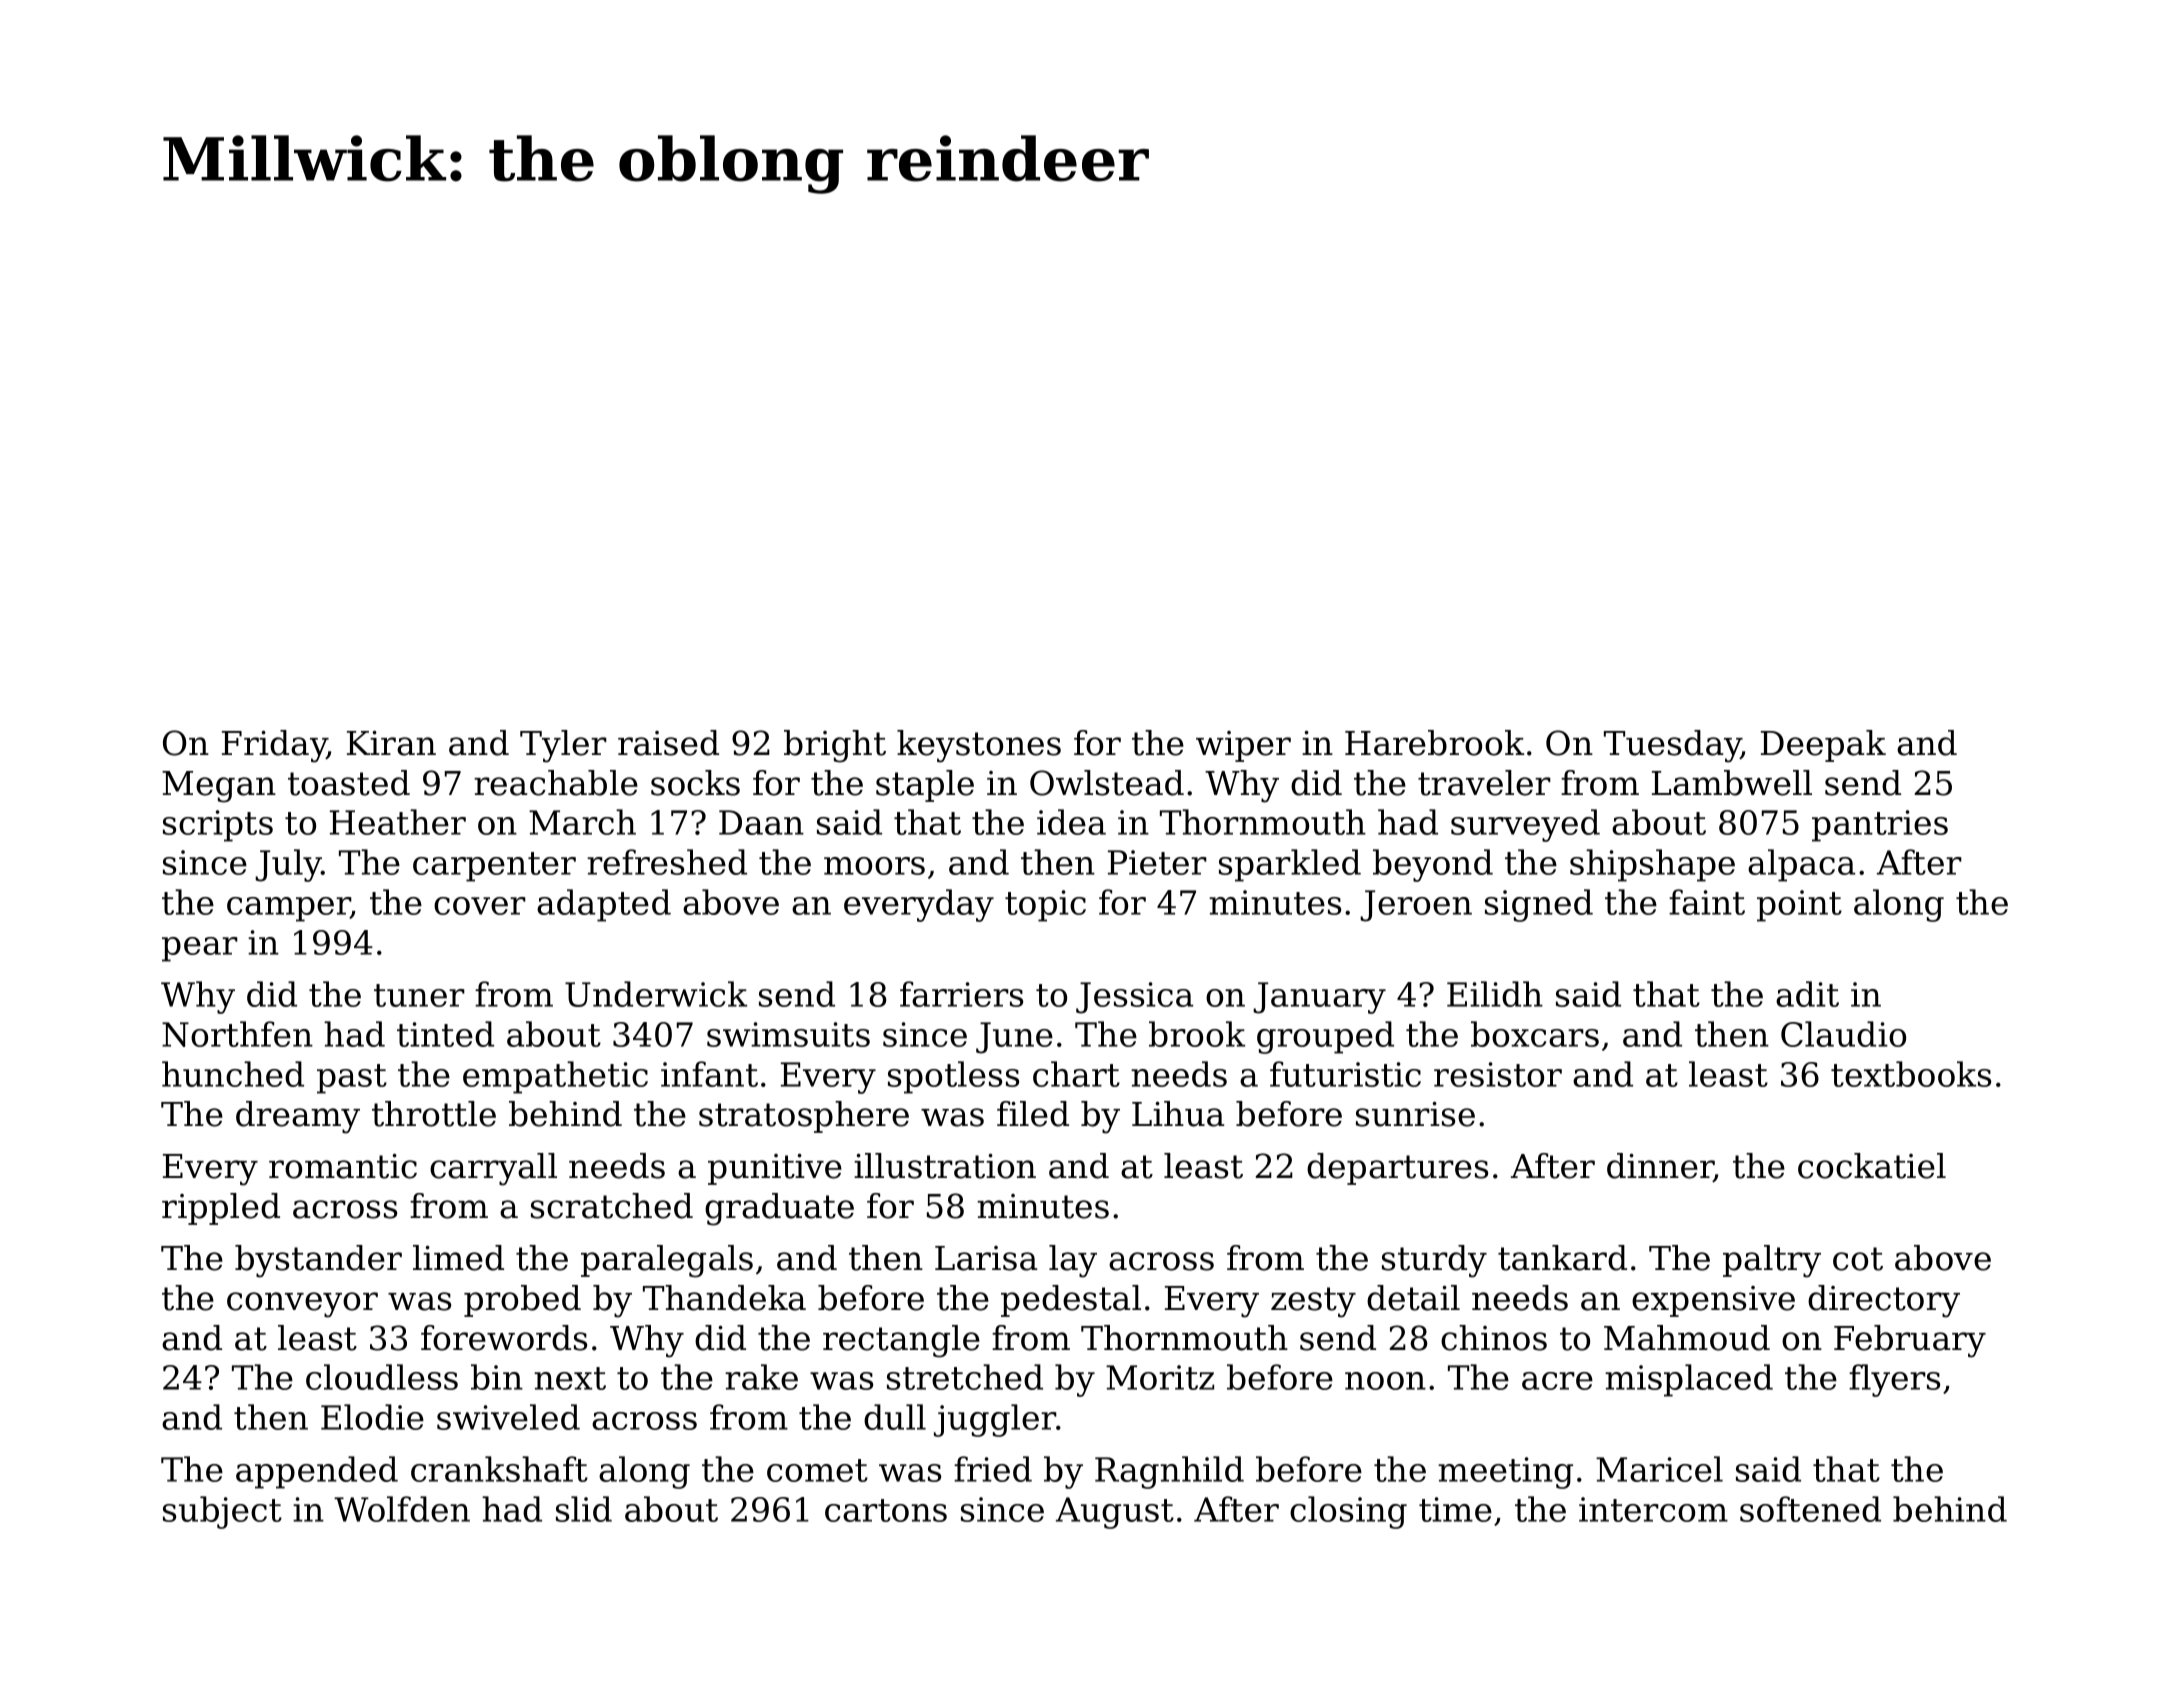 This screenshot has height=1683, width=2178. I want to click on tuner, so click(419, 995).
